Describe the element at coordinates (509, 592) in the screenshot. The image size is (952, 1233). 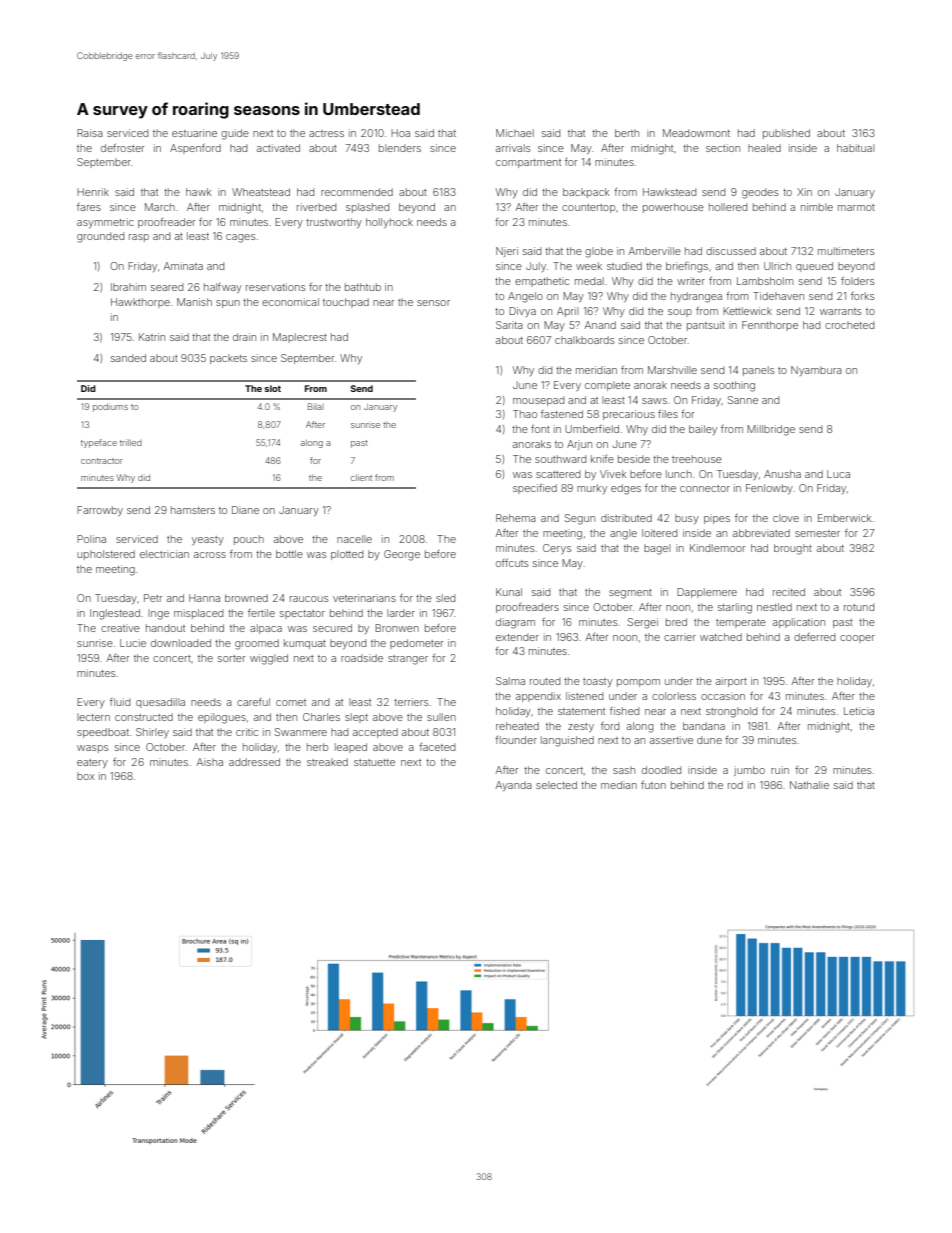
I see `Kunal` at that location.
